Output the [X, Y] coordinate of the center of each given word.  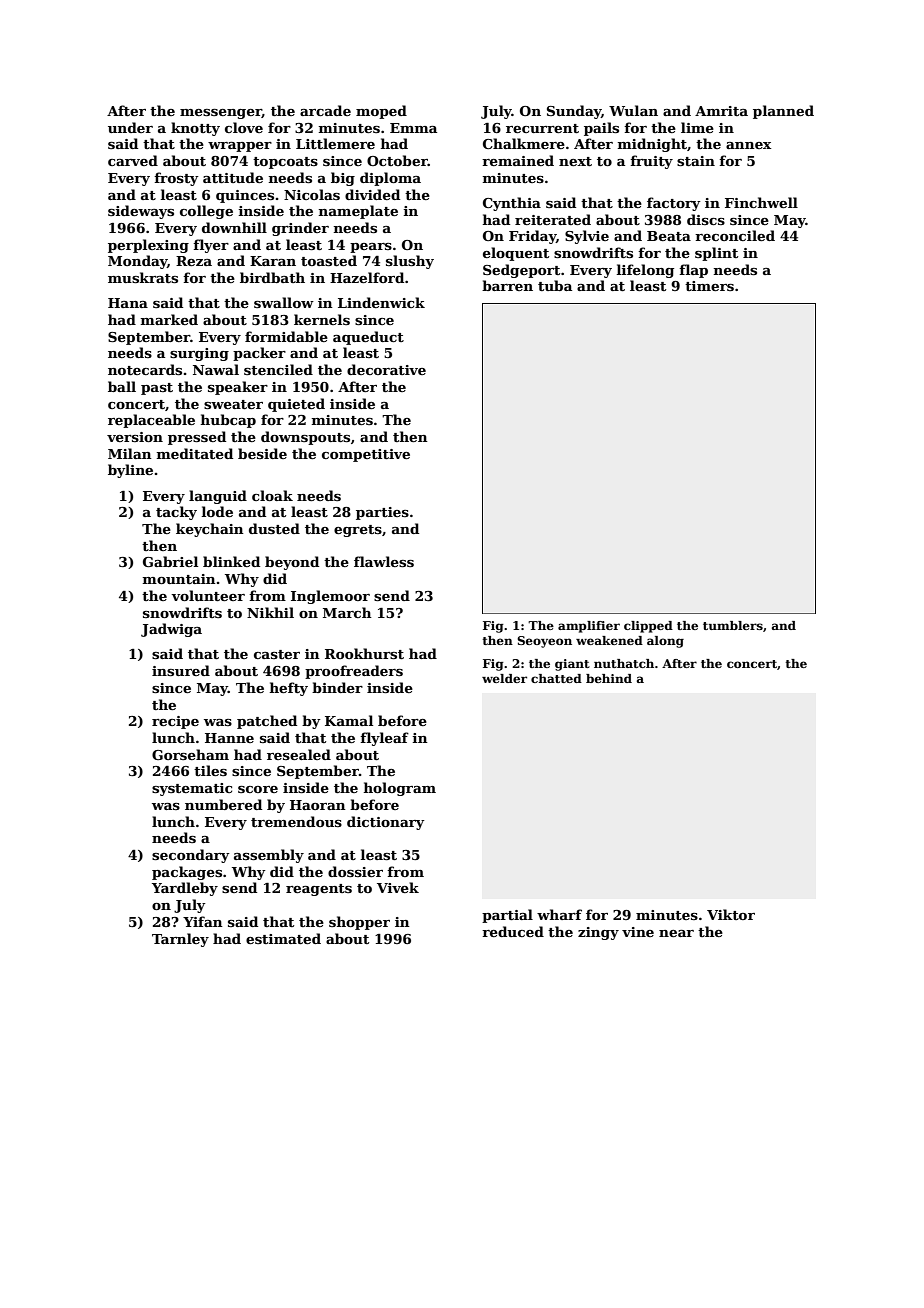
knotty [195, 129]
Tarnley [180, 940]
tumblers [733, 625]
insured [181, 670]
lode [217, 511]
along [665, 642]
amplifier [589, 627]
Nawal [216, 369]
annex [748, 145]
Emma [413, 128]
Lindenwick [381, 302]
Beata [669, 236]
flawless [384, 561]
